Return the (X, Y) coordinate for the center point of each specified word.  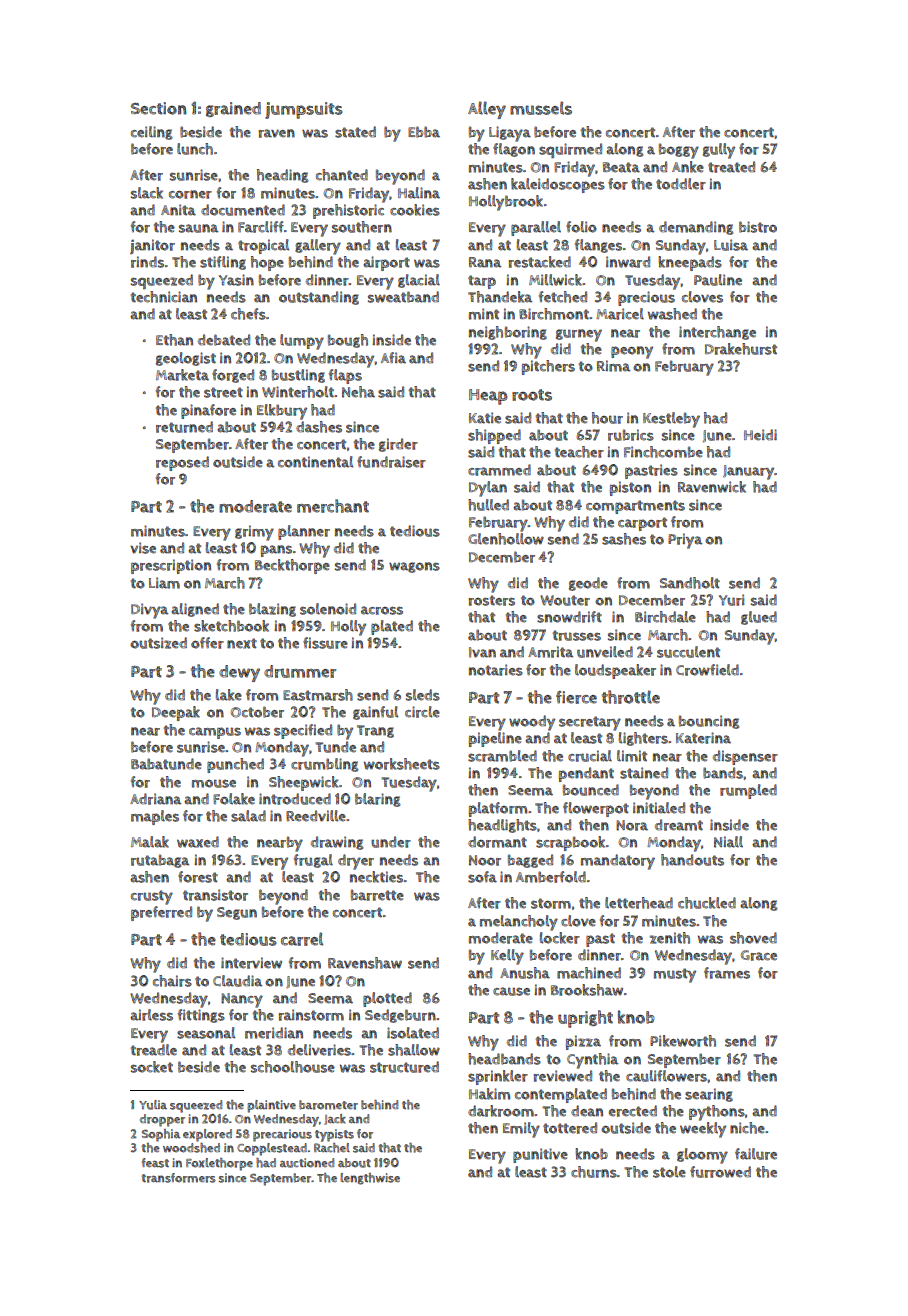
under (391, 842)
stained (644, 773)
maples (155, 817)
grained (233, 109)
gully (719, 151)
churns (594, 1172)
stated (355, 132)
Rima (613, 366)
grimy (254, 533)
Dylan (488, 489)
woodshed (191, 1148)
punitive (540, 1155)
